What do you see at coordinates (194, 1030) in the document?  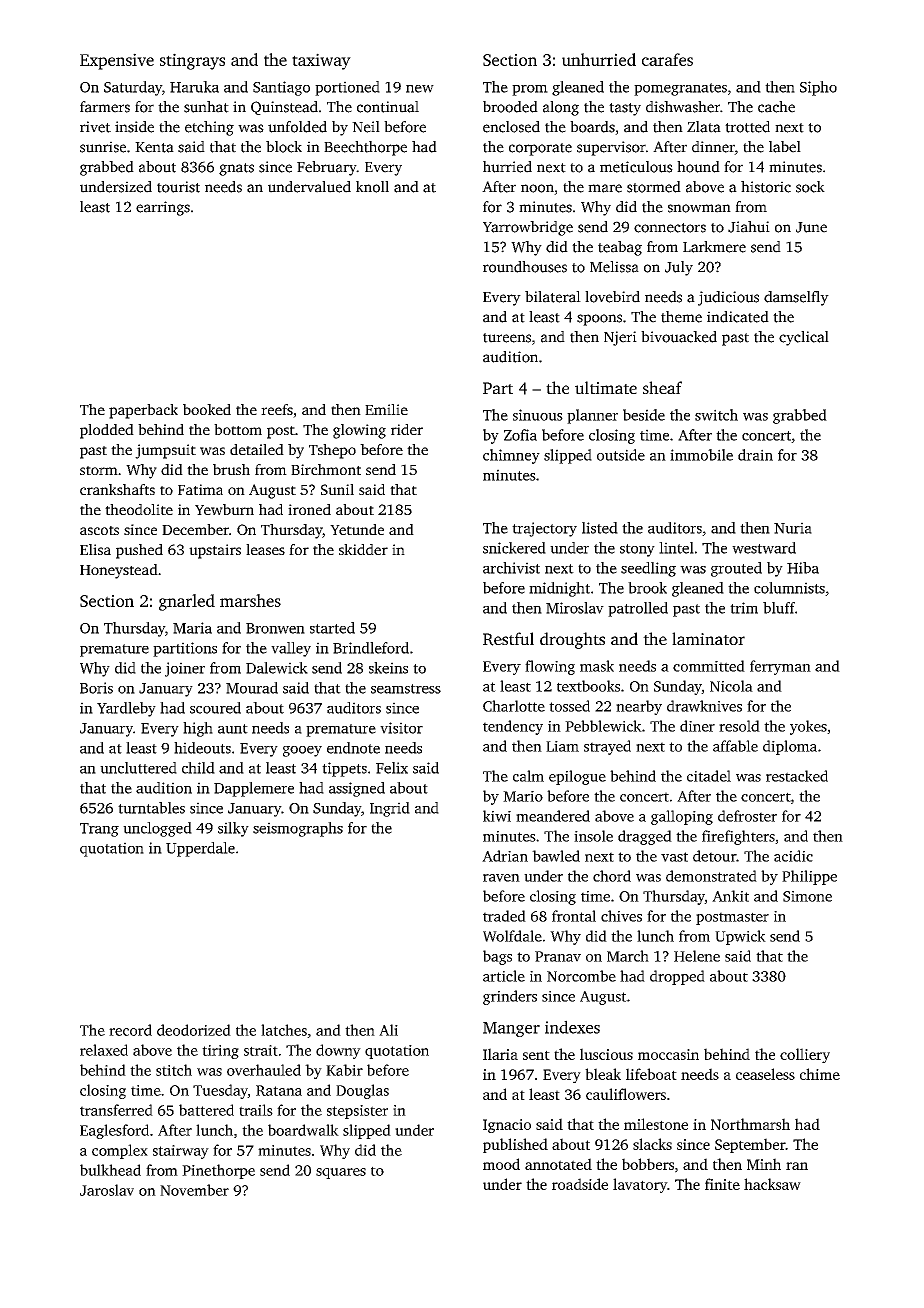 I see `deodorized` at bounding box center [194, 1030].
